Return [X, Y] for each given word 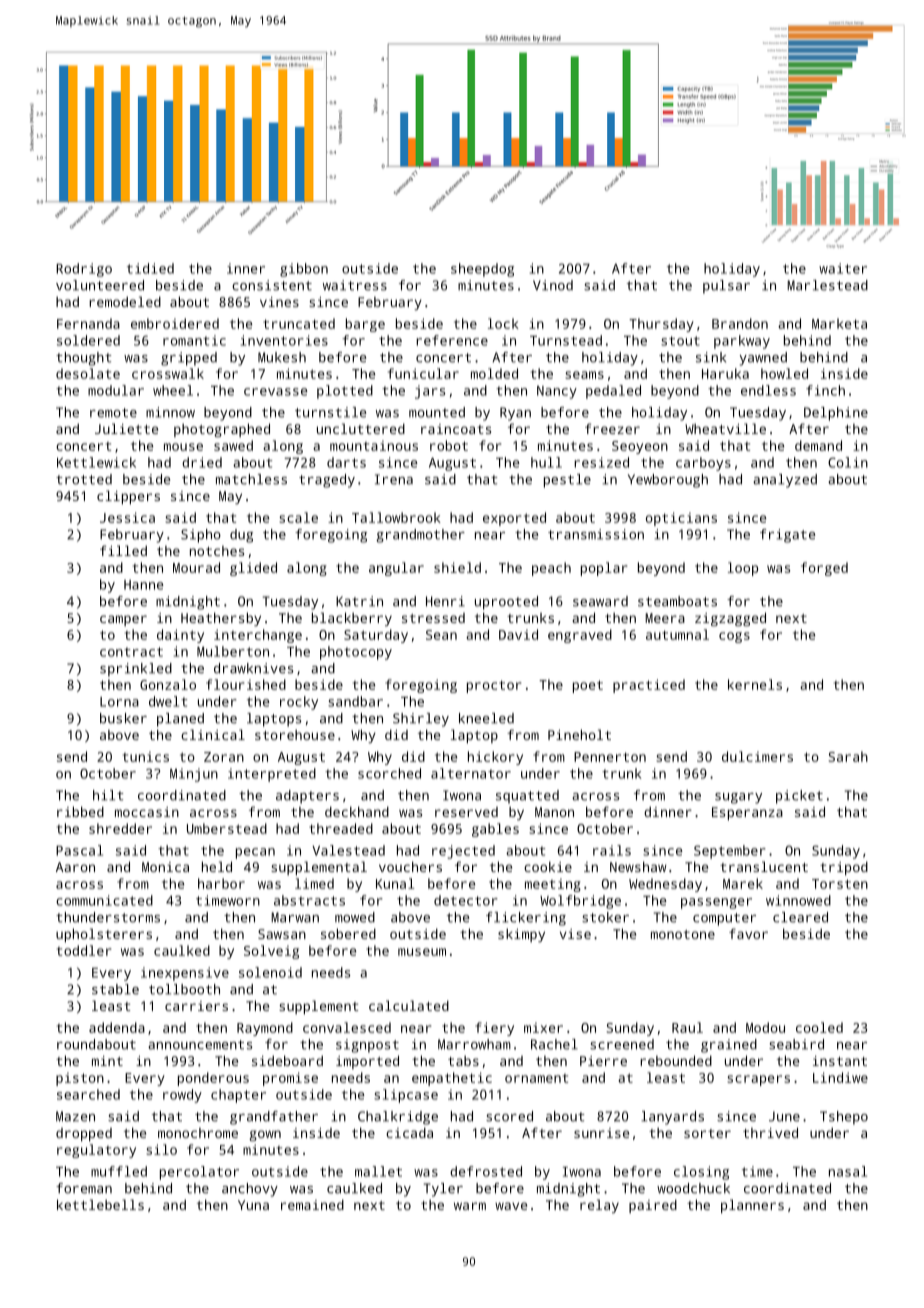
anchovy [250, 1190]
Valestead [348, 850]
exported [514, 519]
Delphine [836, 414]
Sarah [848, 756]
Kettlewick [96, 462]
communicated [104, 900]
